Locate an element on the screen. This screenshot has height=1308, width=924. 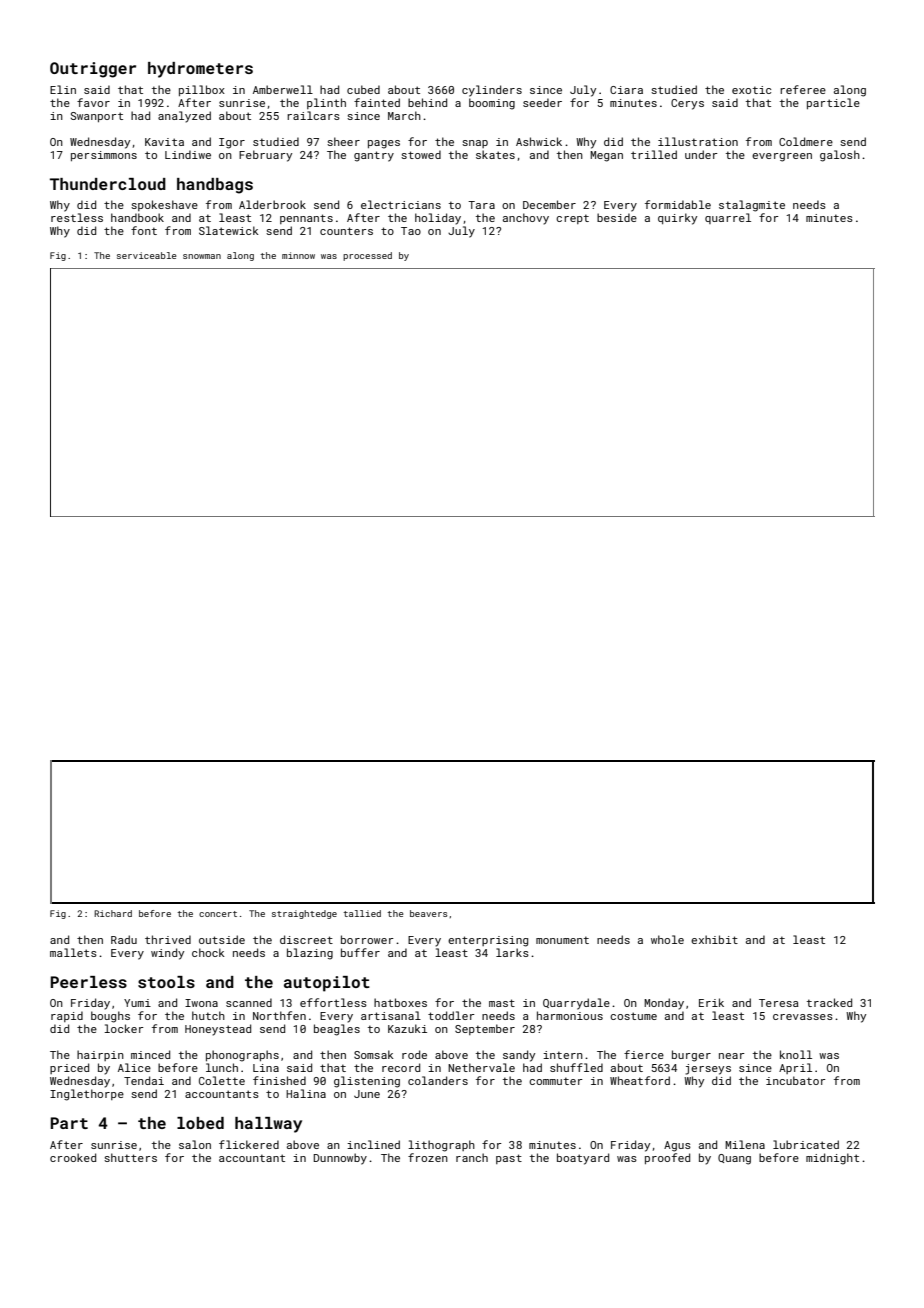
Dunnowby is located at coordinates (340, 1159).
